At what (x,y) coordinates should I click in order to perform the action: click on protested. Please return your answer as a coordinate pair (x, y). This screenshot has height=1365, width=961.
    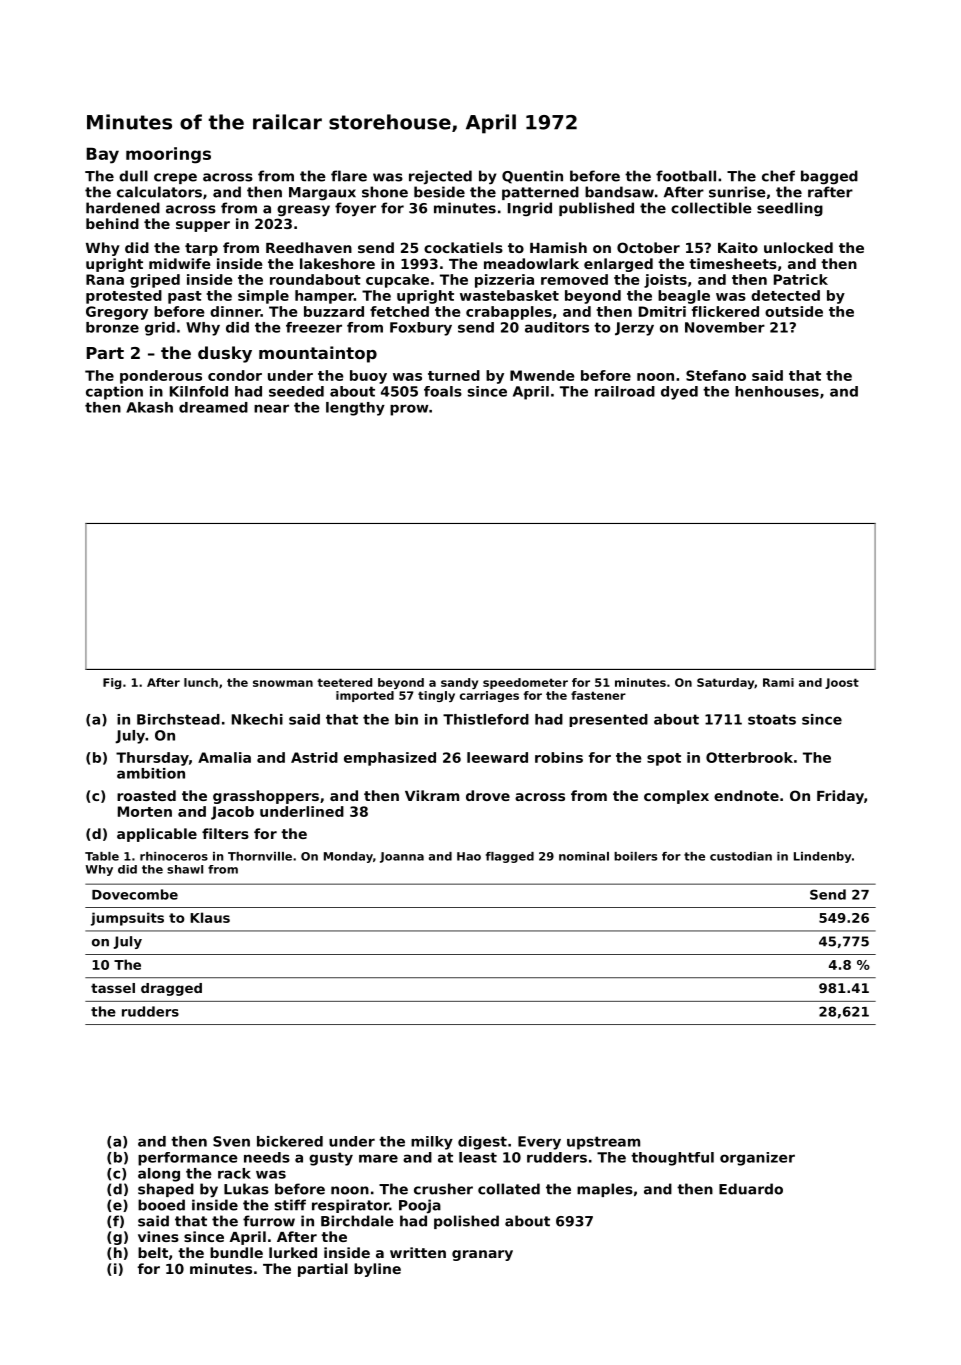
    Looking at the image, I should click on (124, 297).
